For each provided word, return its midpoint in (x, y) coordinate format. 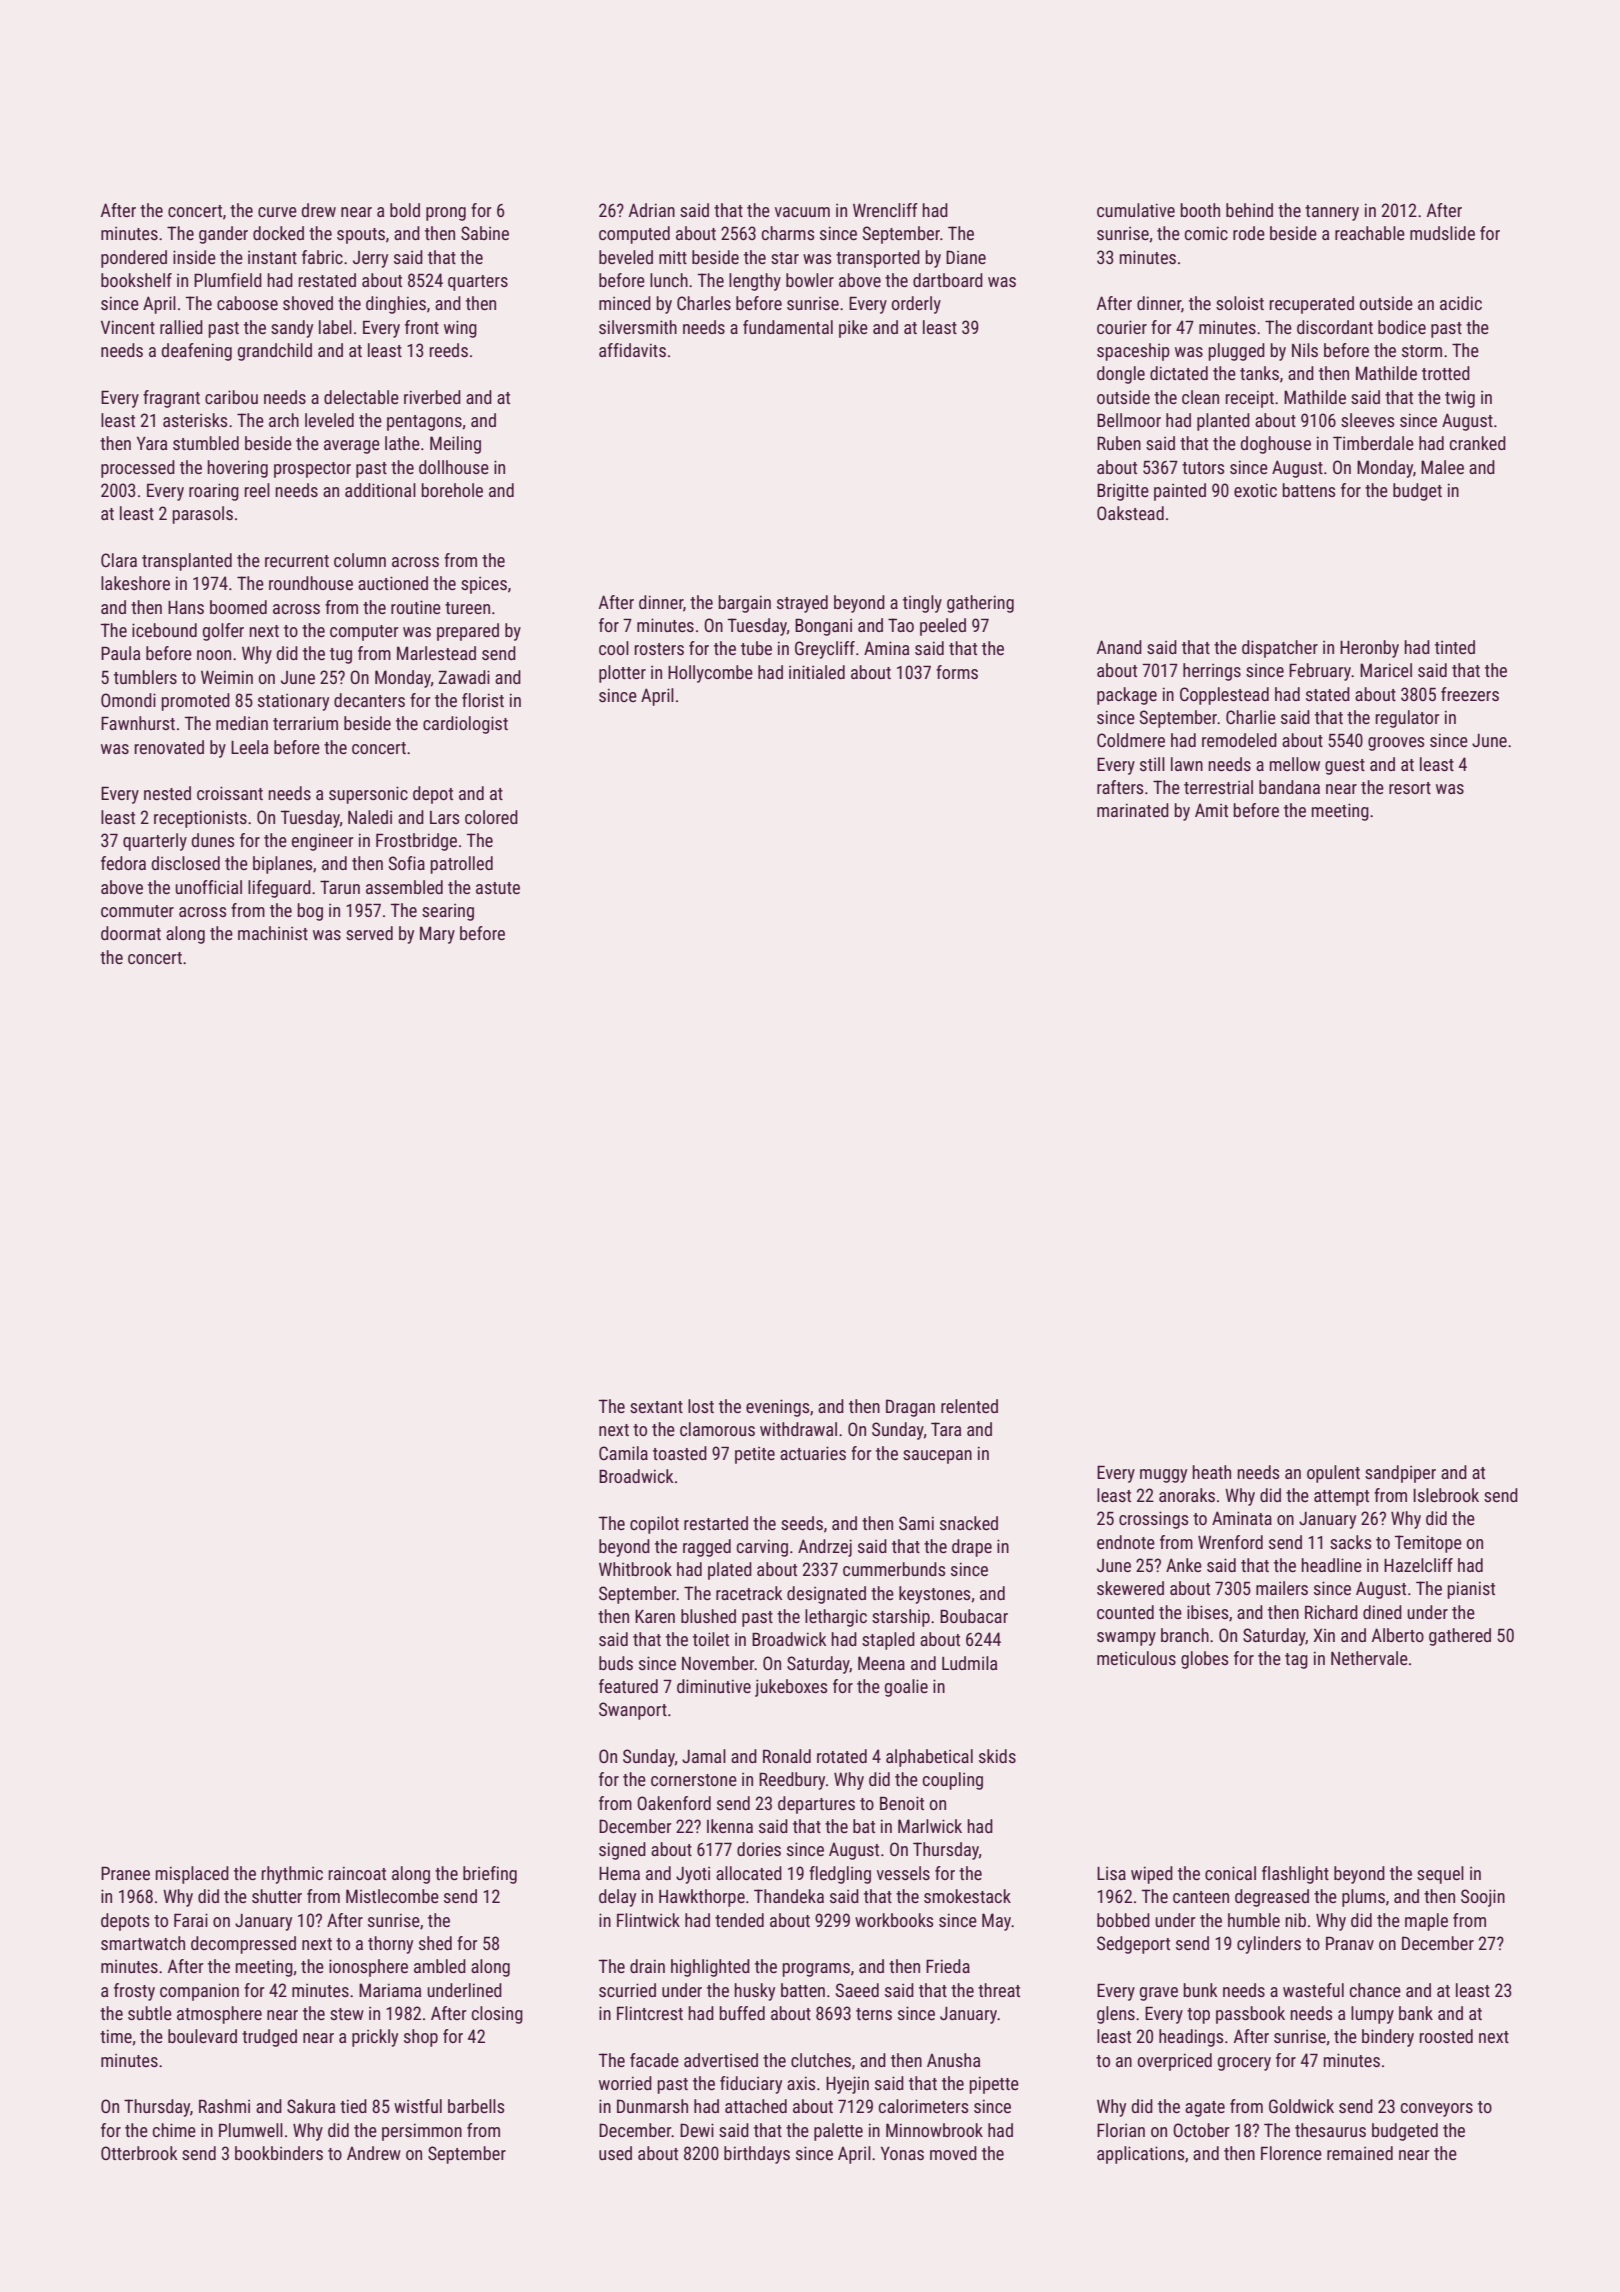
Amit (1211, 810)
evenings (777, 1408)
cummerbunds (894, 1569)
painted (1180, 492)
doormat (131, 933)
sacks (1350, 1542)
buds (616, 1663)
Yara (152, 443)
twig (1460, 399)
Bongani (823, 627)
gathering (980, 604)
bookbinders (279, 2153)
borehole (452, 490)
